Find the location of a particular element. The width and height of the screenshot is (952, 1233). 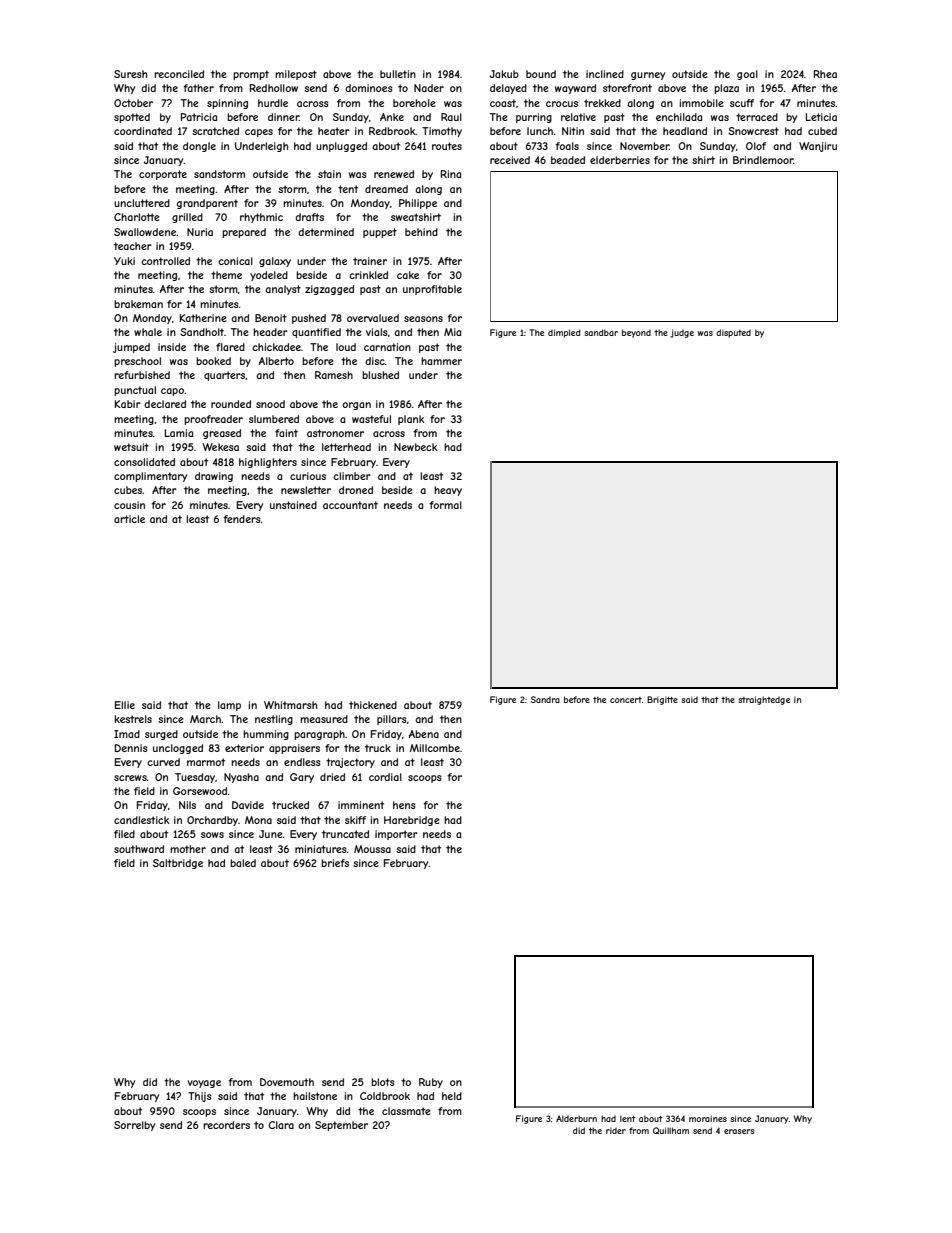

lent is located at coordinates (627, 1118).
